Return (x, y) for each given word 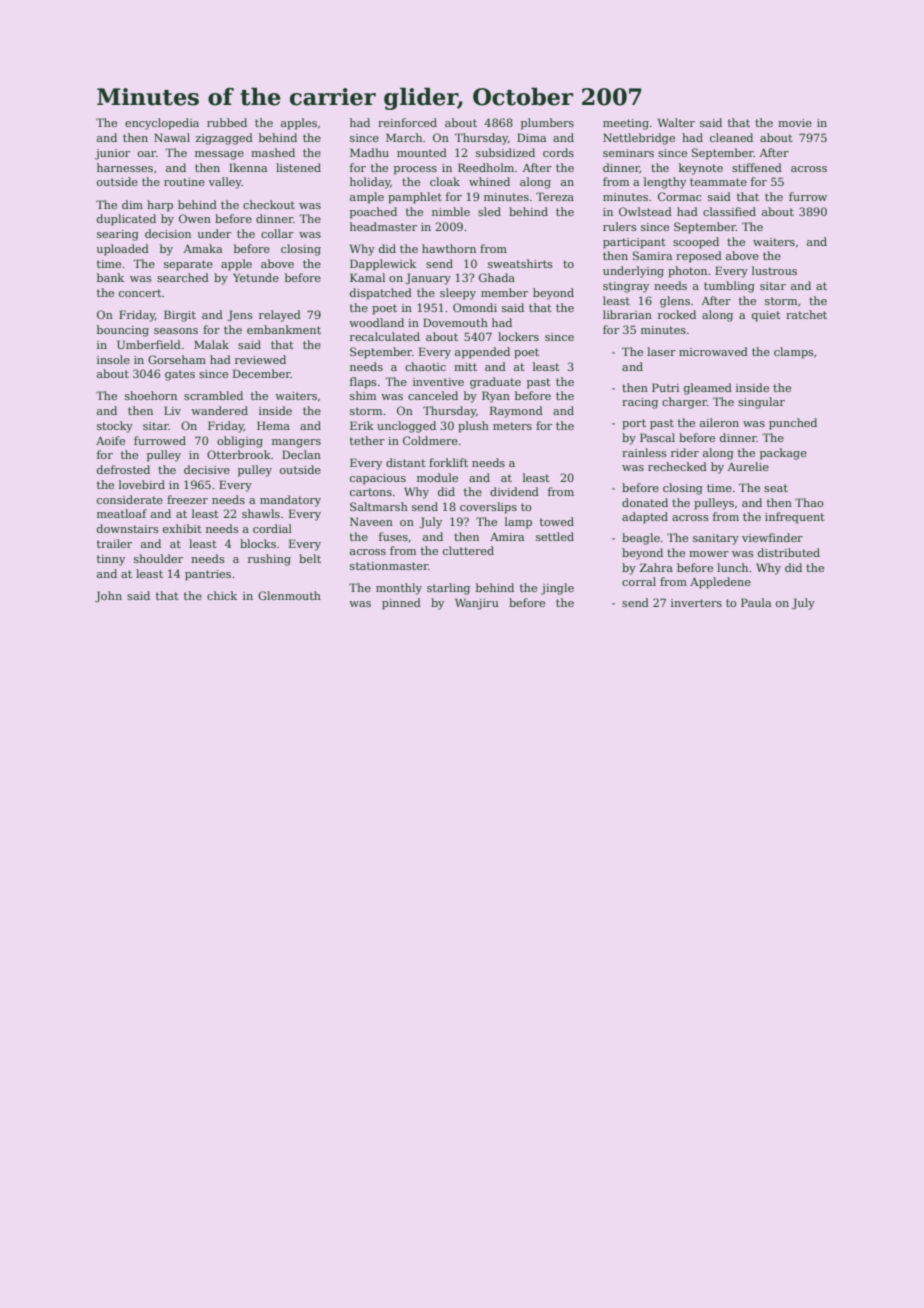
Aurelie (748, 466)
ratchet (806, 314)
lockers (518, 336)
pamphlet (415, 198)
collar (277, 233)
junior (112, 154)
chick (222, 595)
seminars (628, 153)
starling (448, 589)
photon (687, 272)
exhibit (182, 528)
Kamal (367, 277)
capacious (378, 479)
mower (709, 554)
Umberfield (149, 344)
